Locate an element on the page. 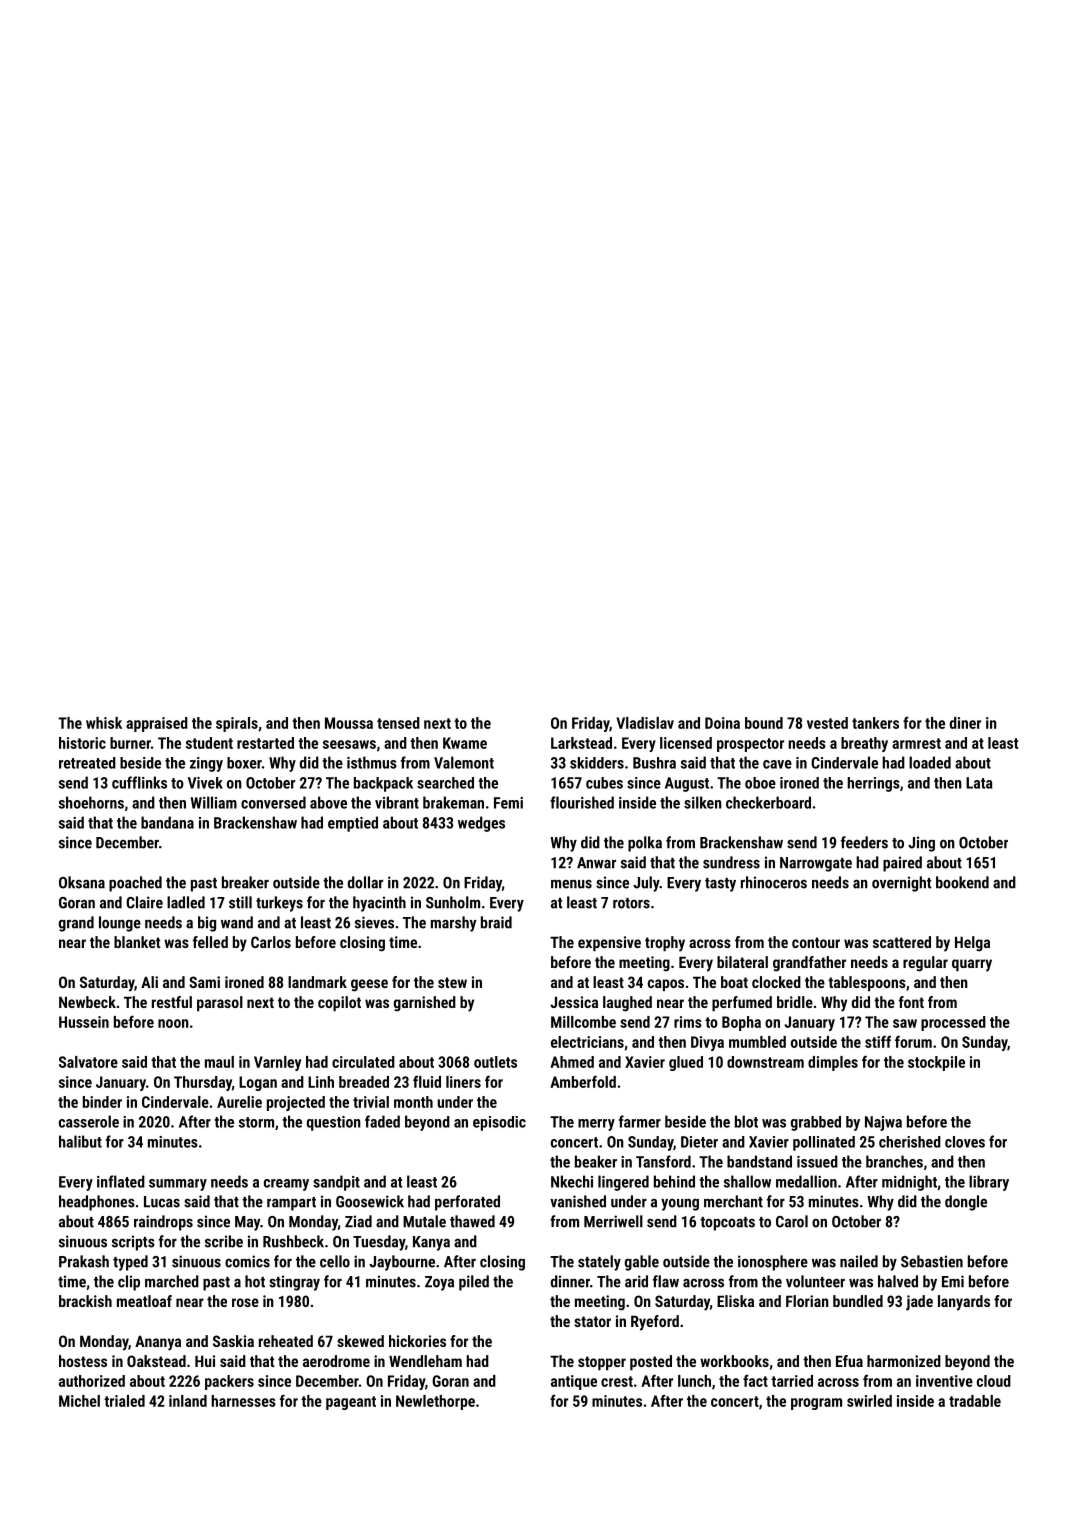  Oksana is located at coordinates (82, 882).
